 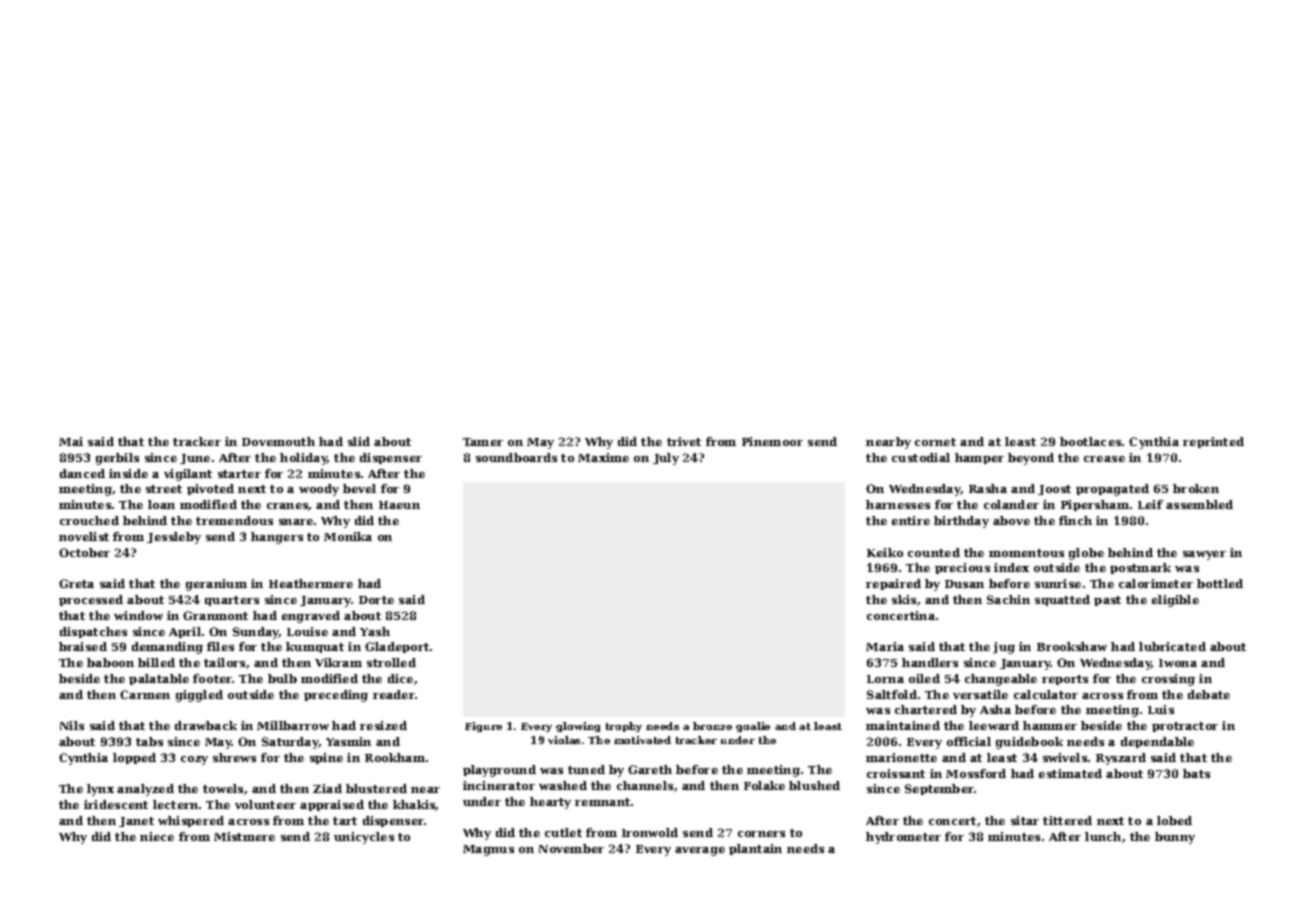 What do you see at coordinates (893, 584) in the screenshot?
I see `repaired` at bounding box center [893, 584].
